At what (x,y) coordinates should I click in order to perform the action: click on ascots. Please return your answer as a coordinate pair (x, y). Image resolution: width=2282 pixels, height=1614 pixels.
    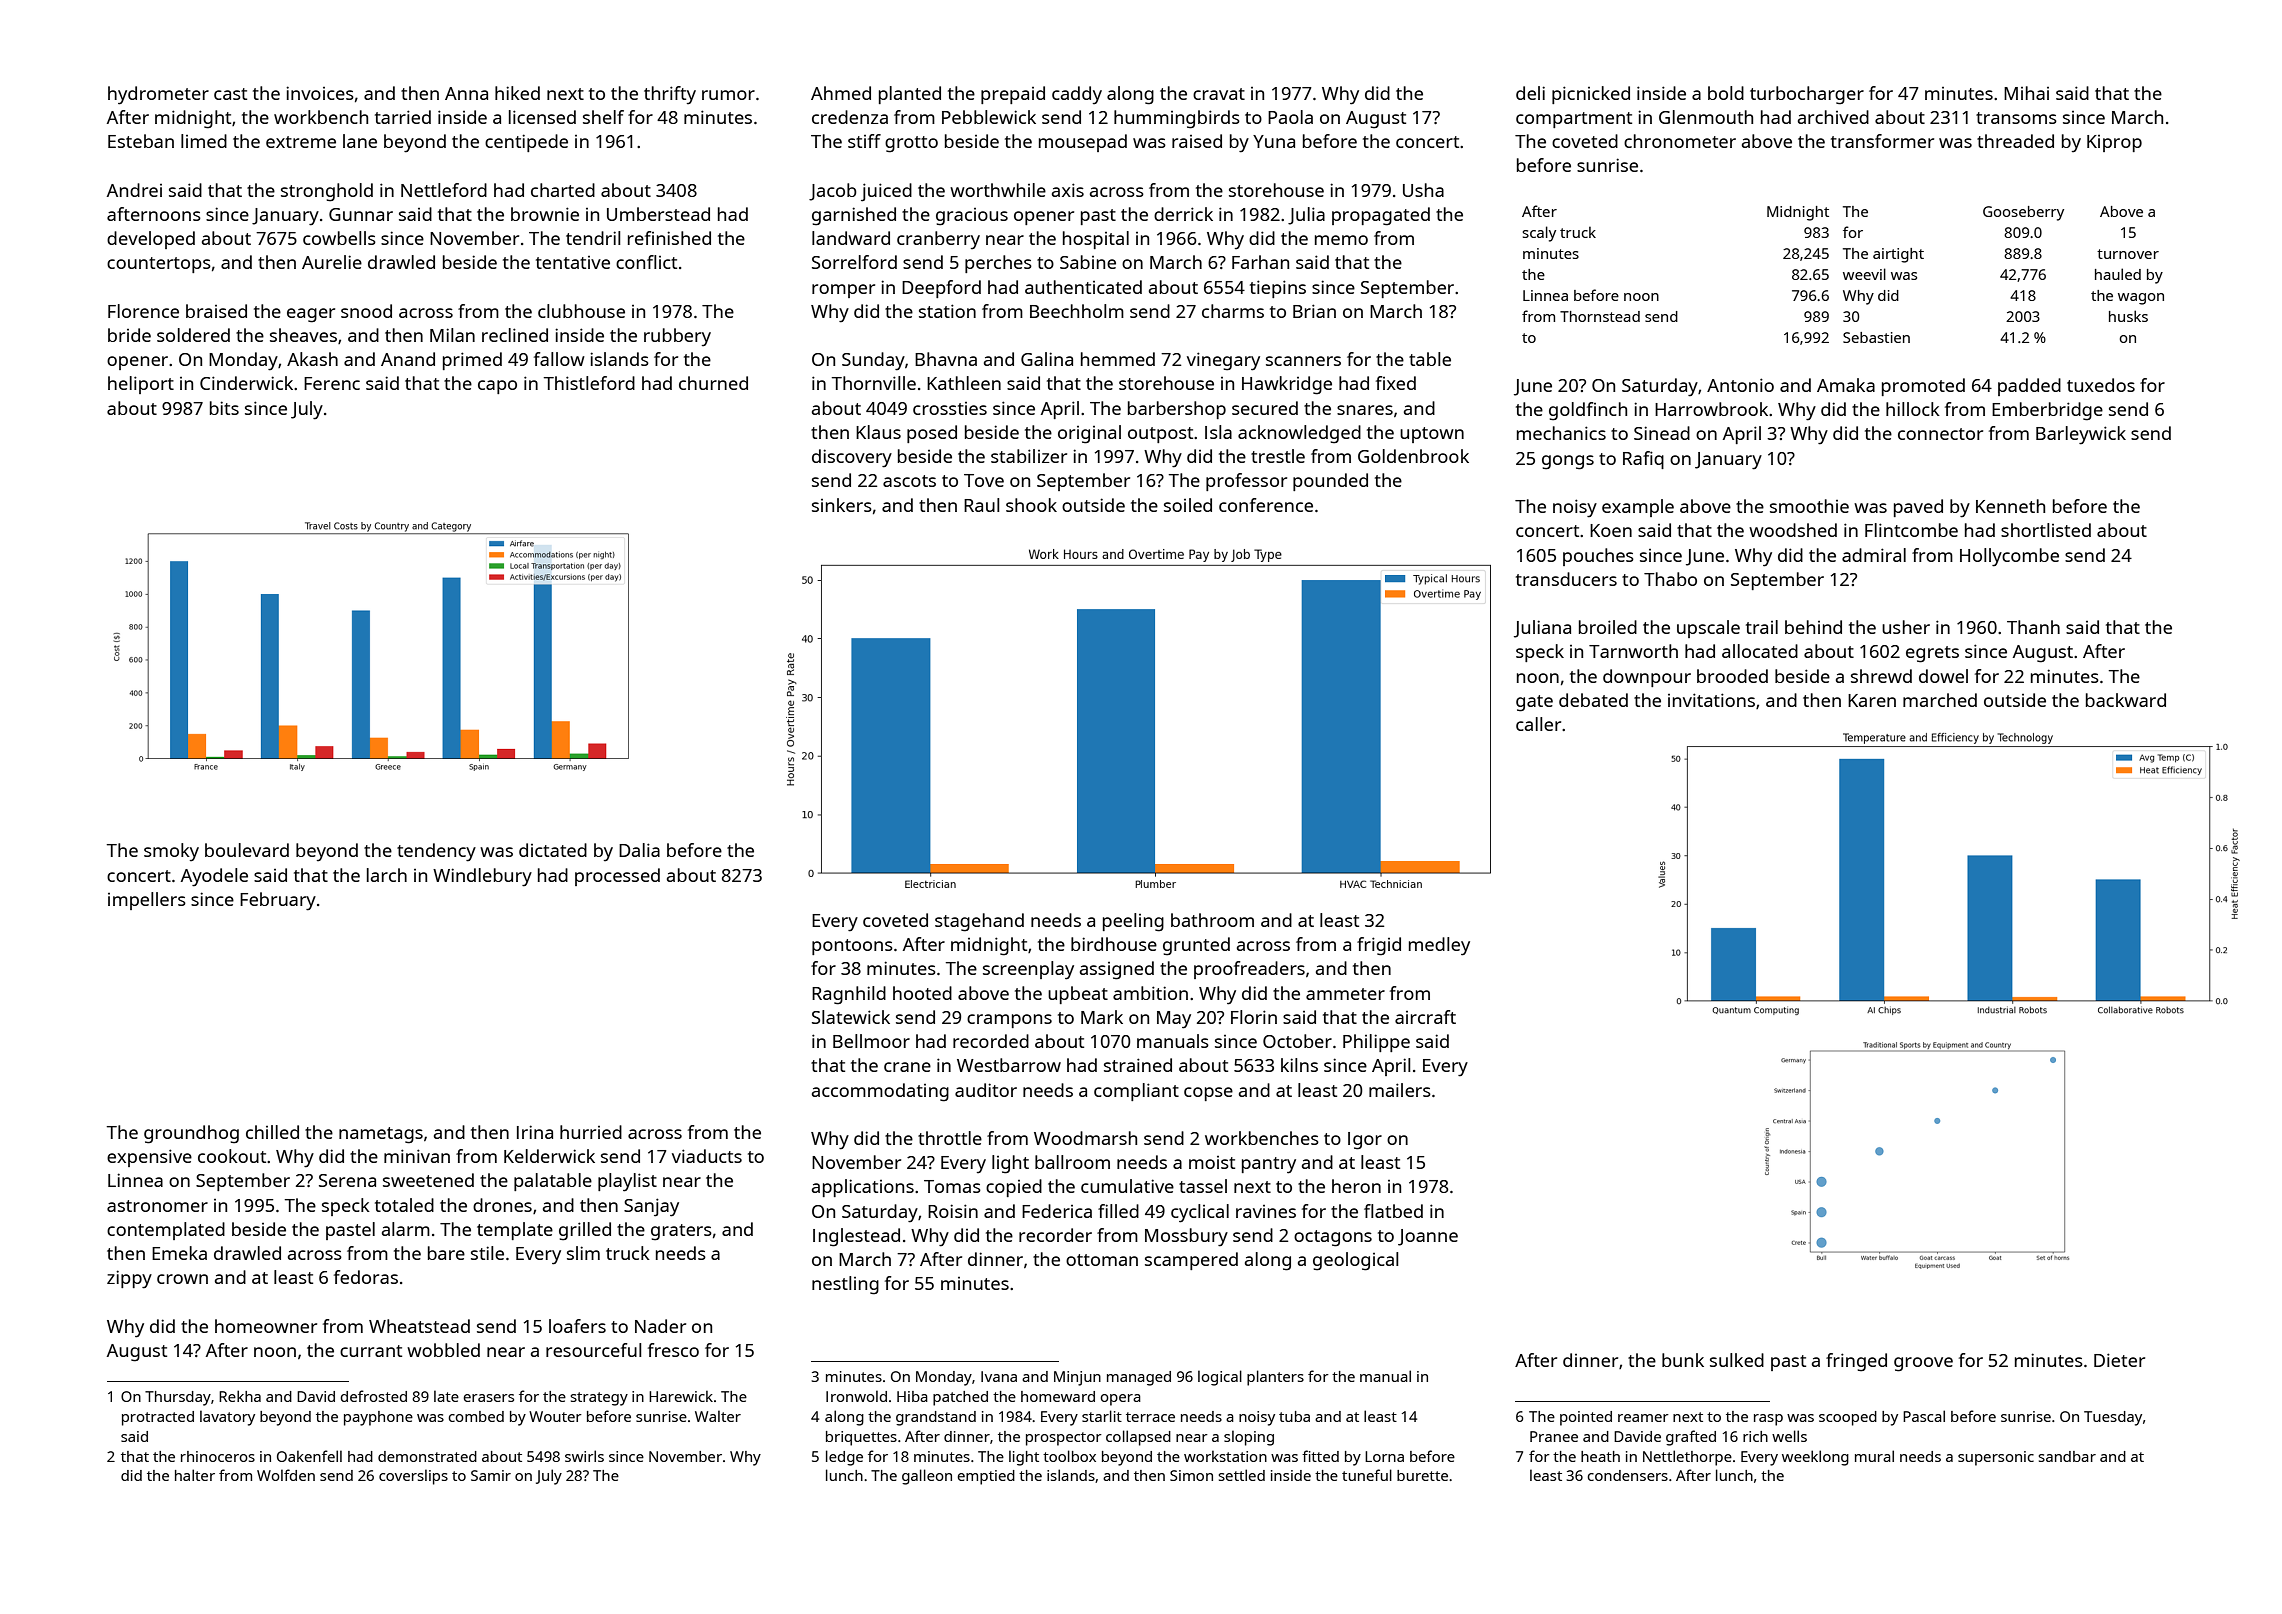
    Looking at the image, I should click on (909, 481).
